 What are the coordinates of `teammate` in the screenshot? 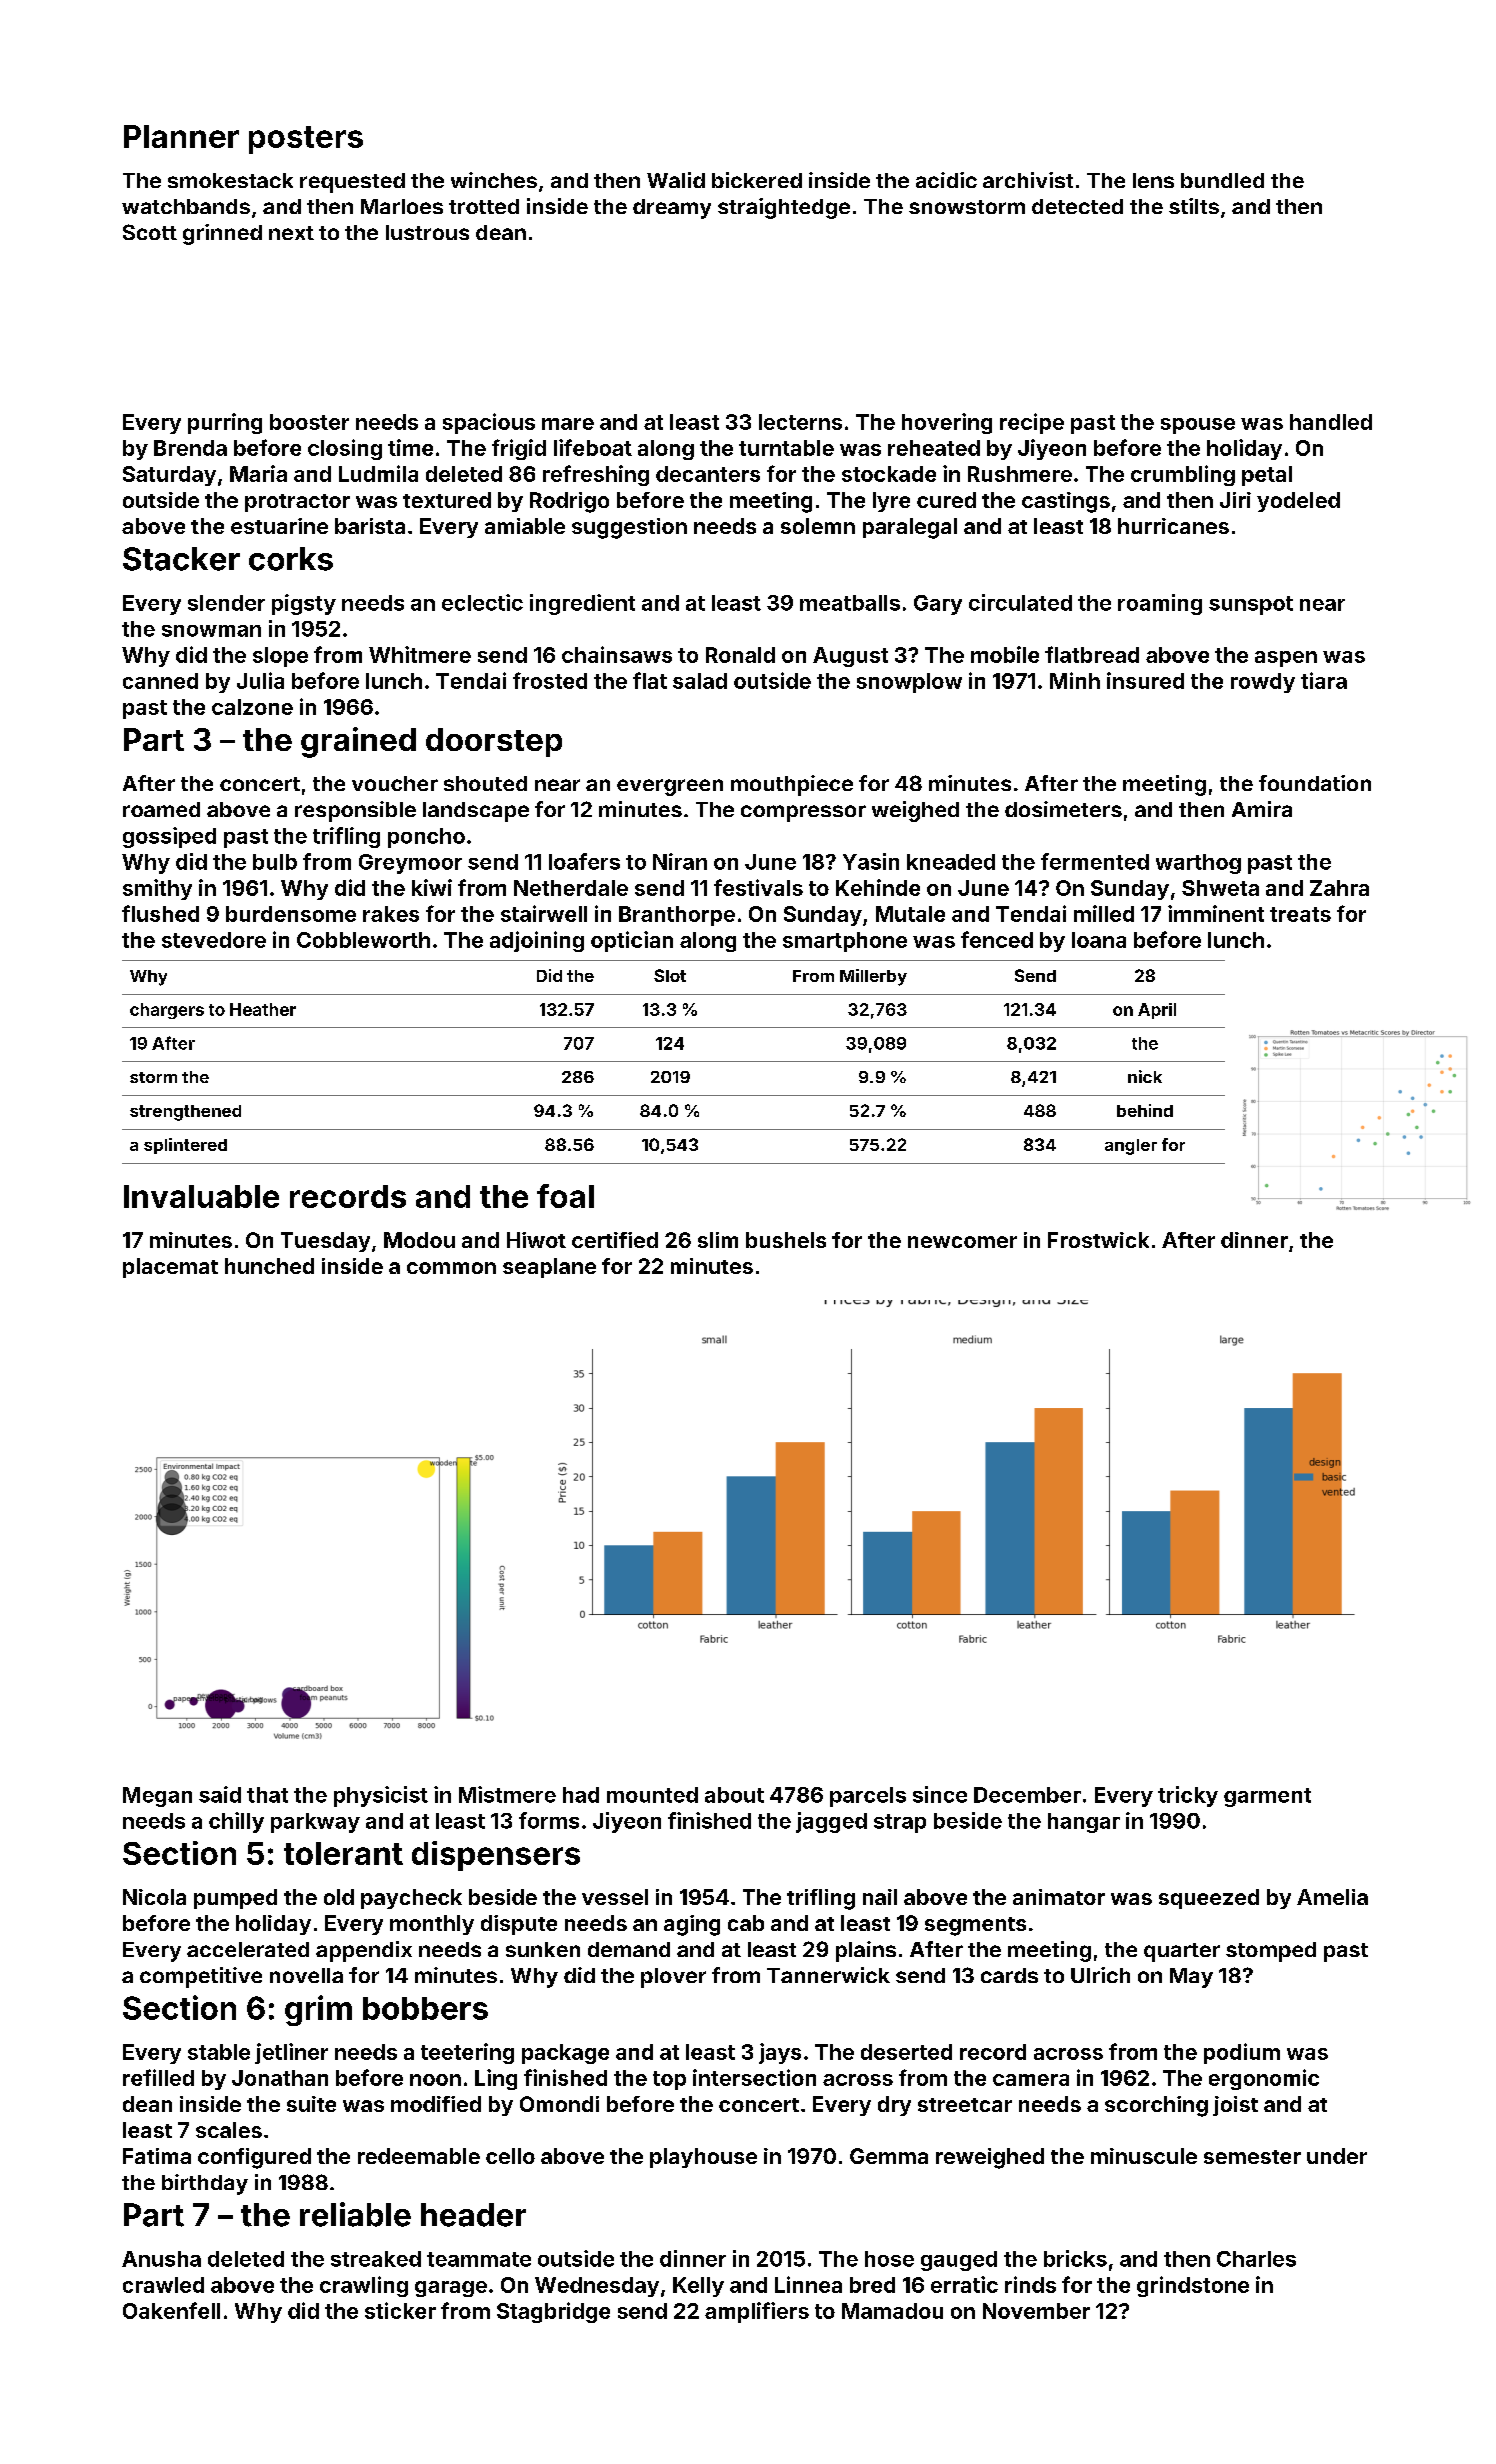 It's located at (479, 2259).
